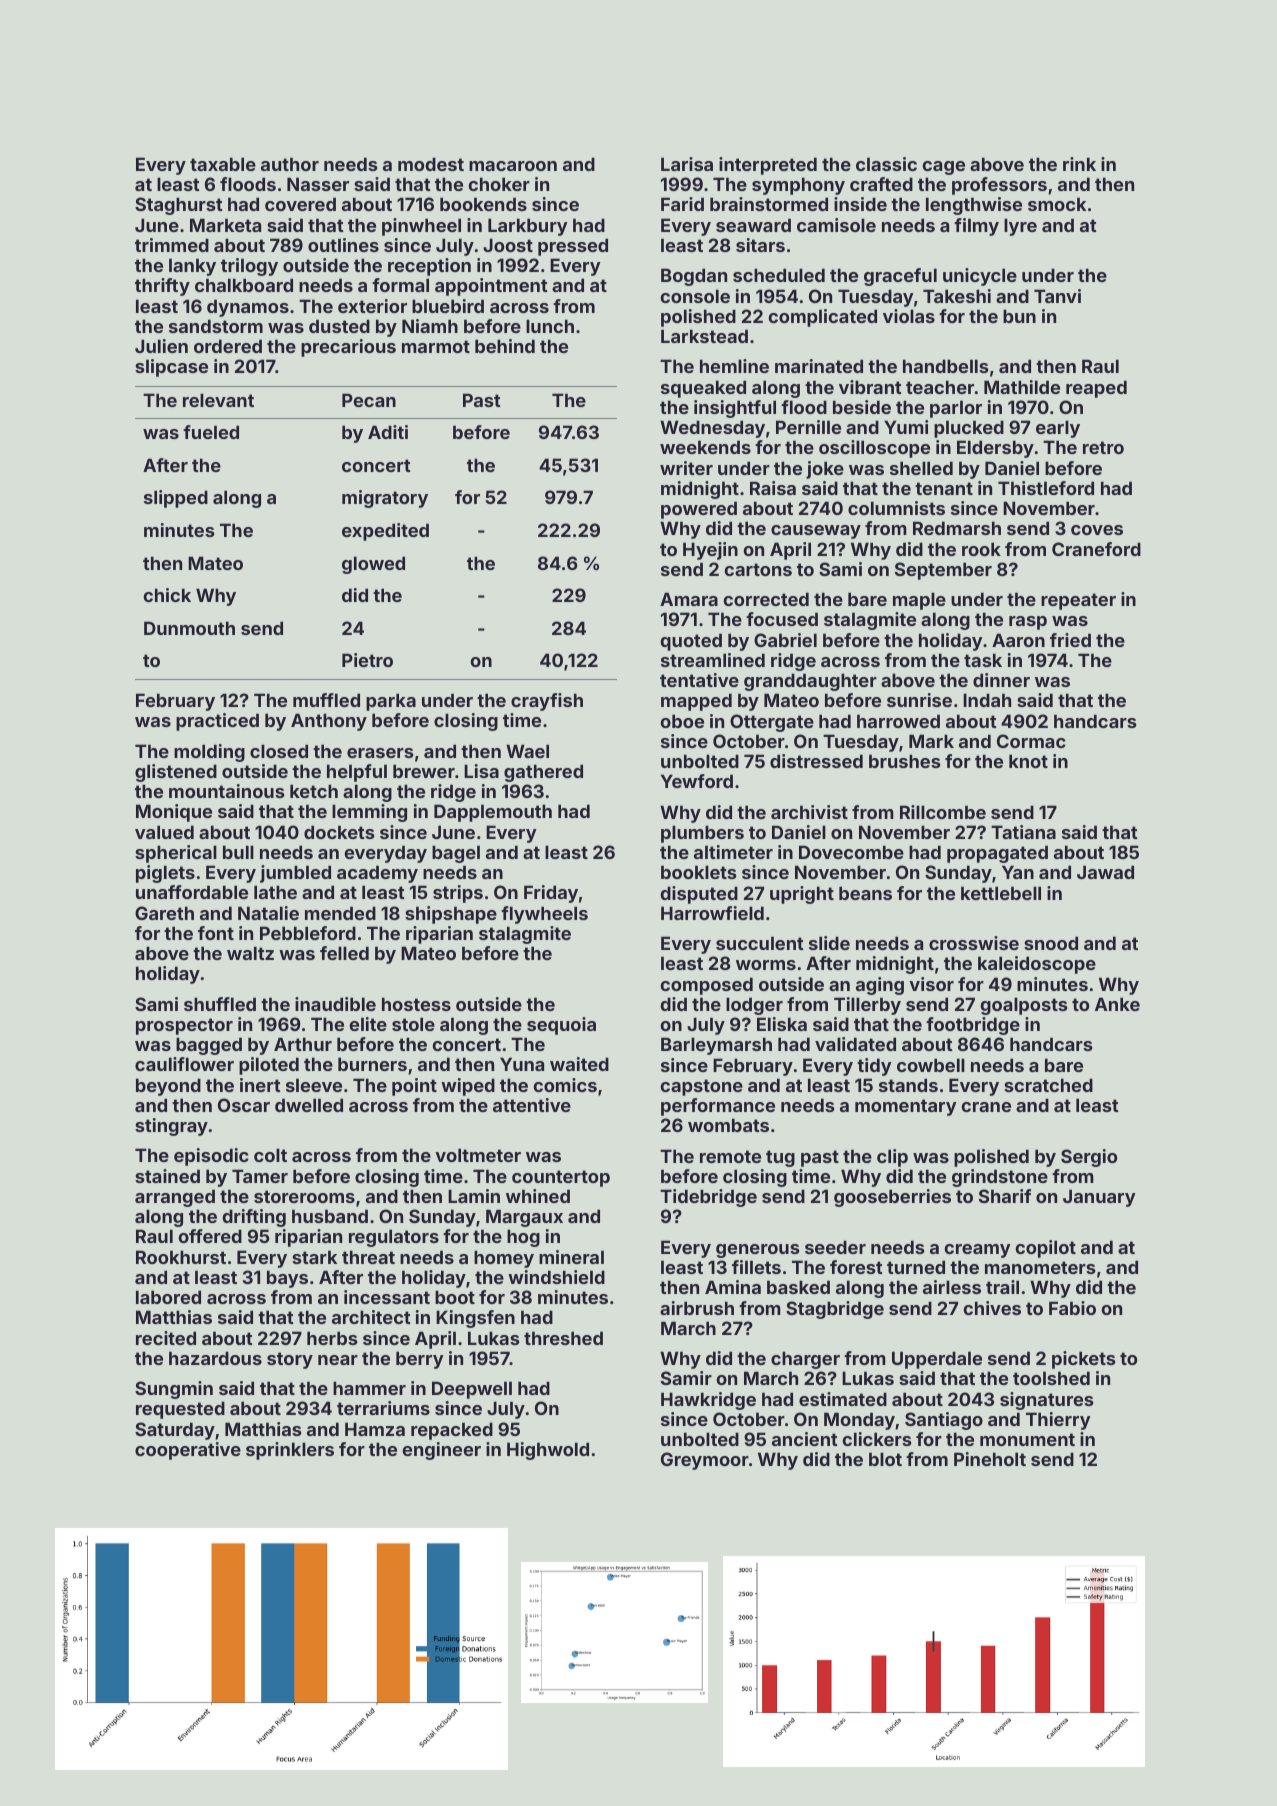 The height and width of the screenshot is (1806, 1277). Describe the element at coordinates (1020, 227) in the screenshot. I see `lyre` at that location.
